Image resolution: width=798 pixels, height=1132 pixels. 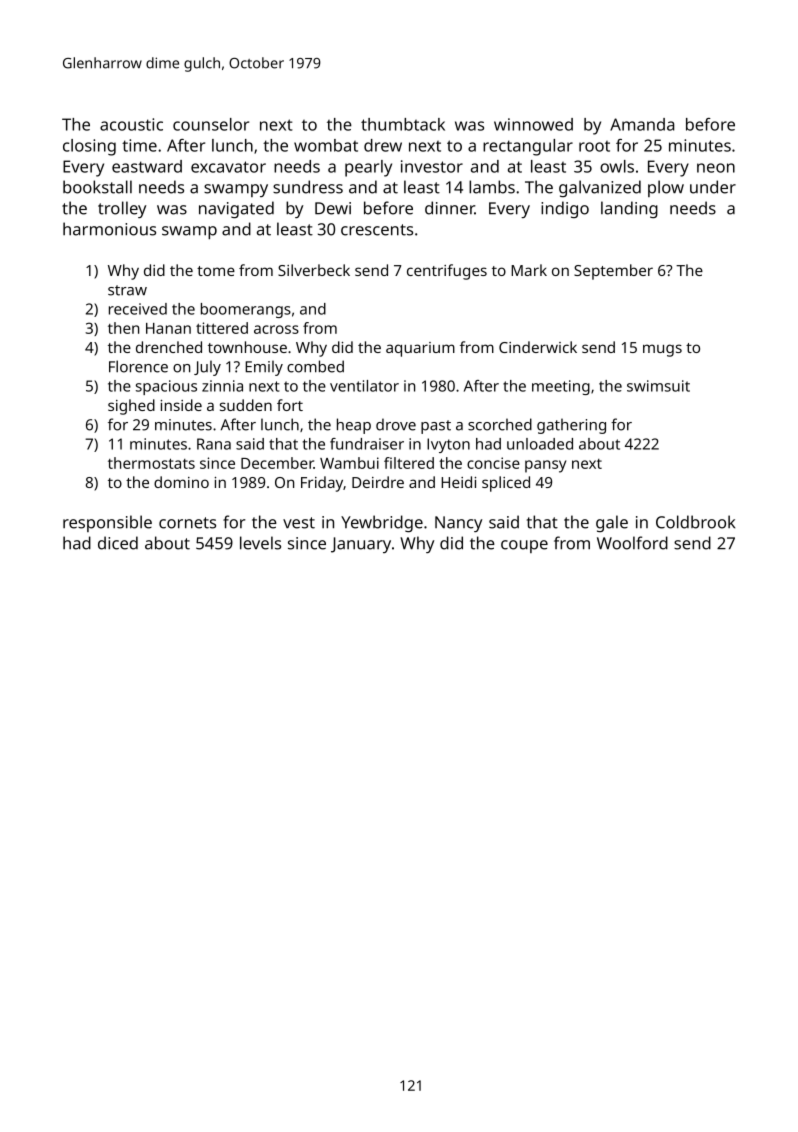 What do you see at coordinates (420, 349) in the document?
I see `aquarium` at bounding box center [420, 349].
